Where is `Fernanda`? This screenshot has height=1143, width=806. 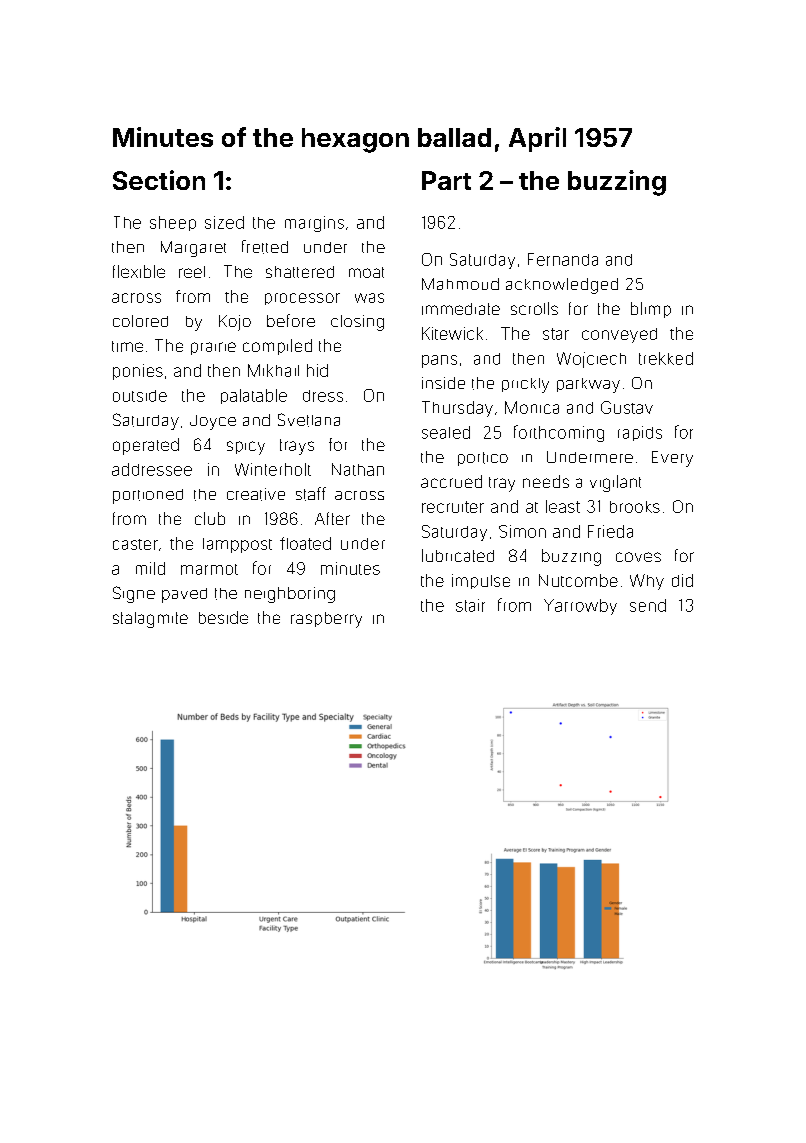 Fernanda is located at coordinates (563, 259).
